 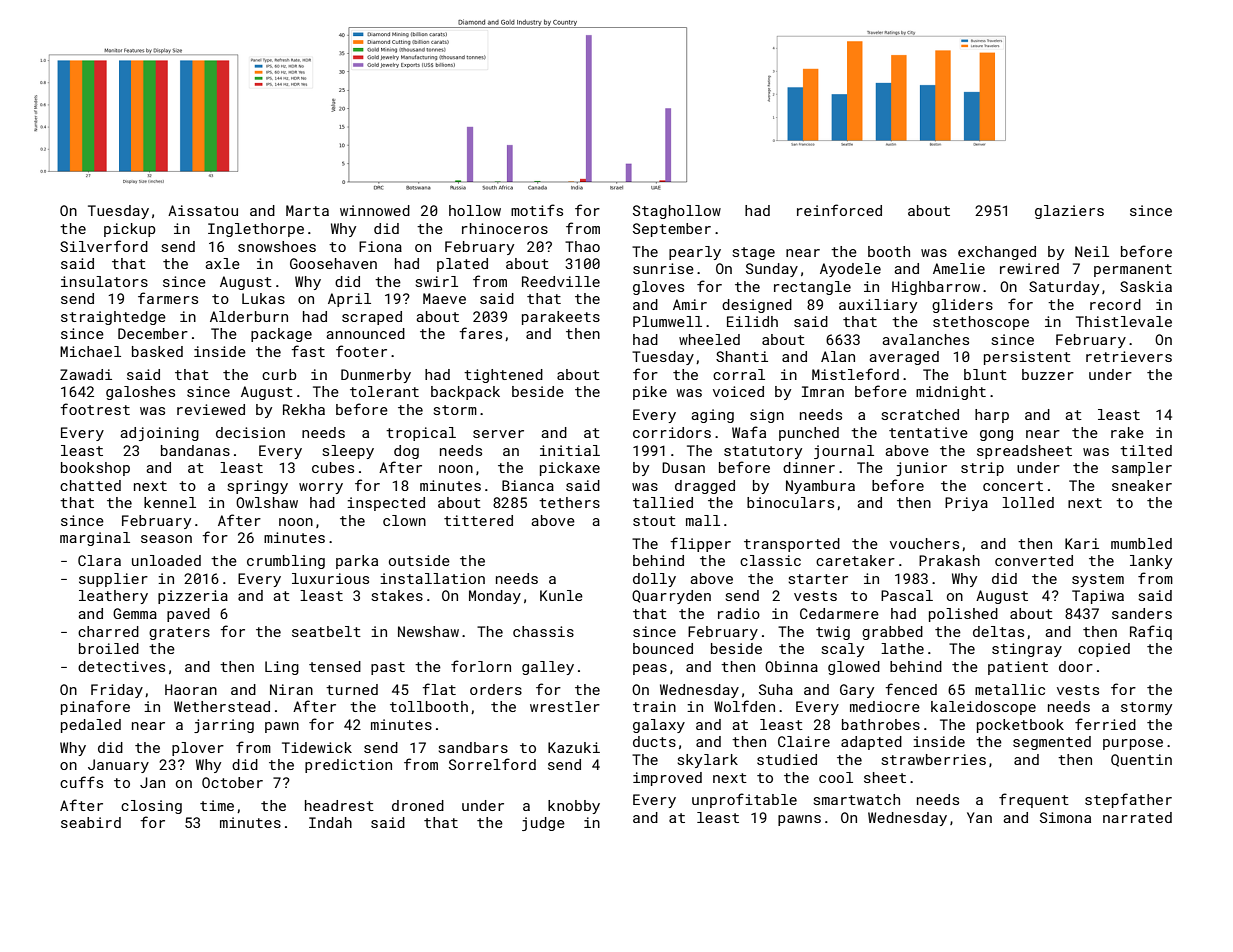 I want to click on Neil, so click(x=1092, y=251).
